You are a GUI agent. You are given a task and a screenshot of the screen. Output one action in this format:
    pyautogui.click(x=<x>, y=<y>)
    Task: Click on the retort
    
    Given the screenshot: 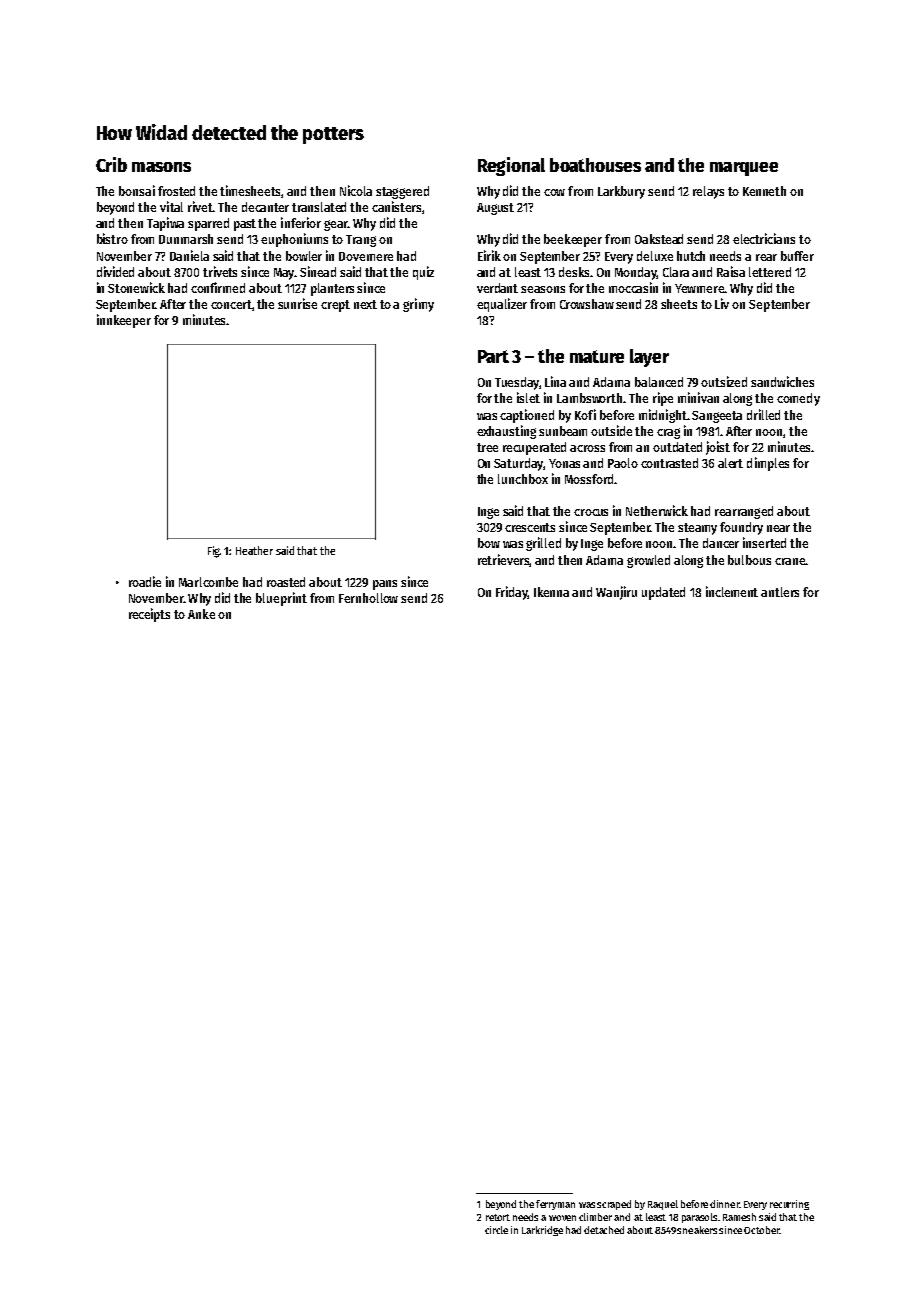 What is the action you would take?
    pyautogui.click(x=498, y=1217)
